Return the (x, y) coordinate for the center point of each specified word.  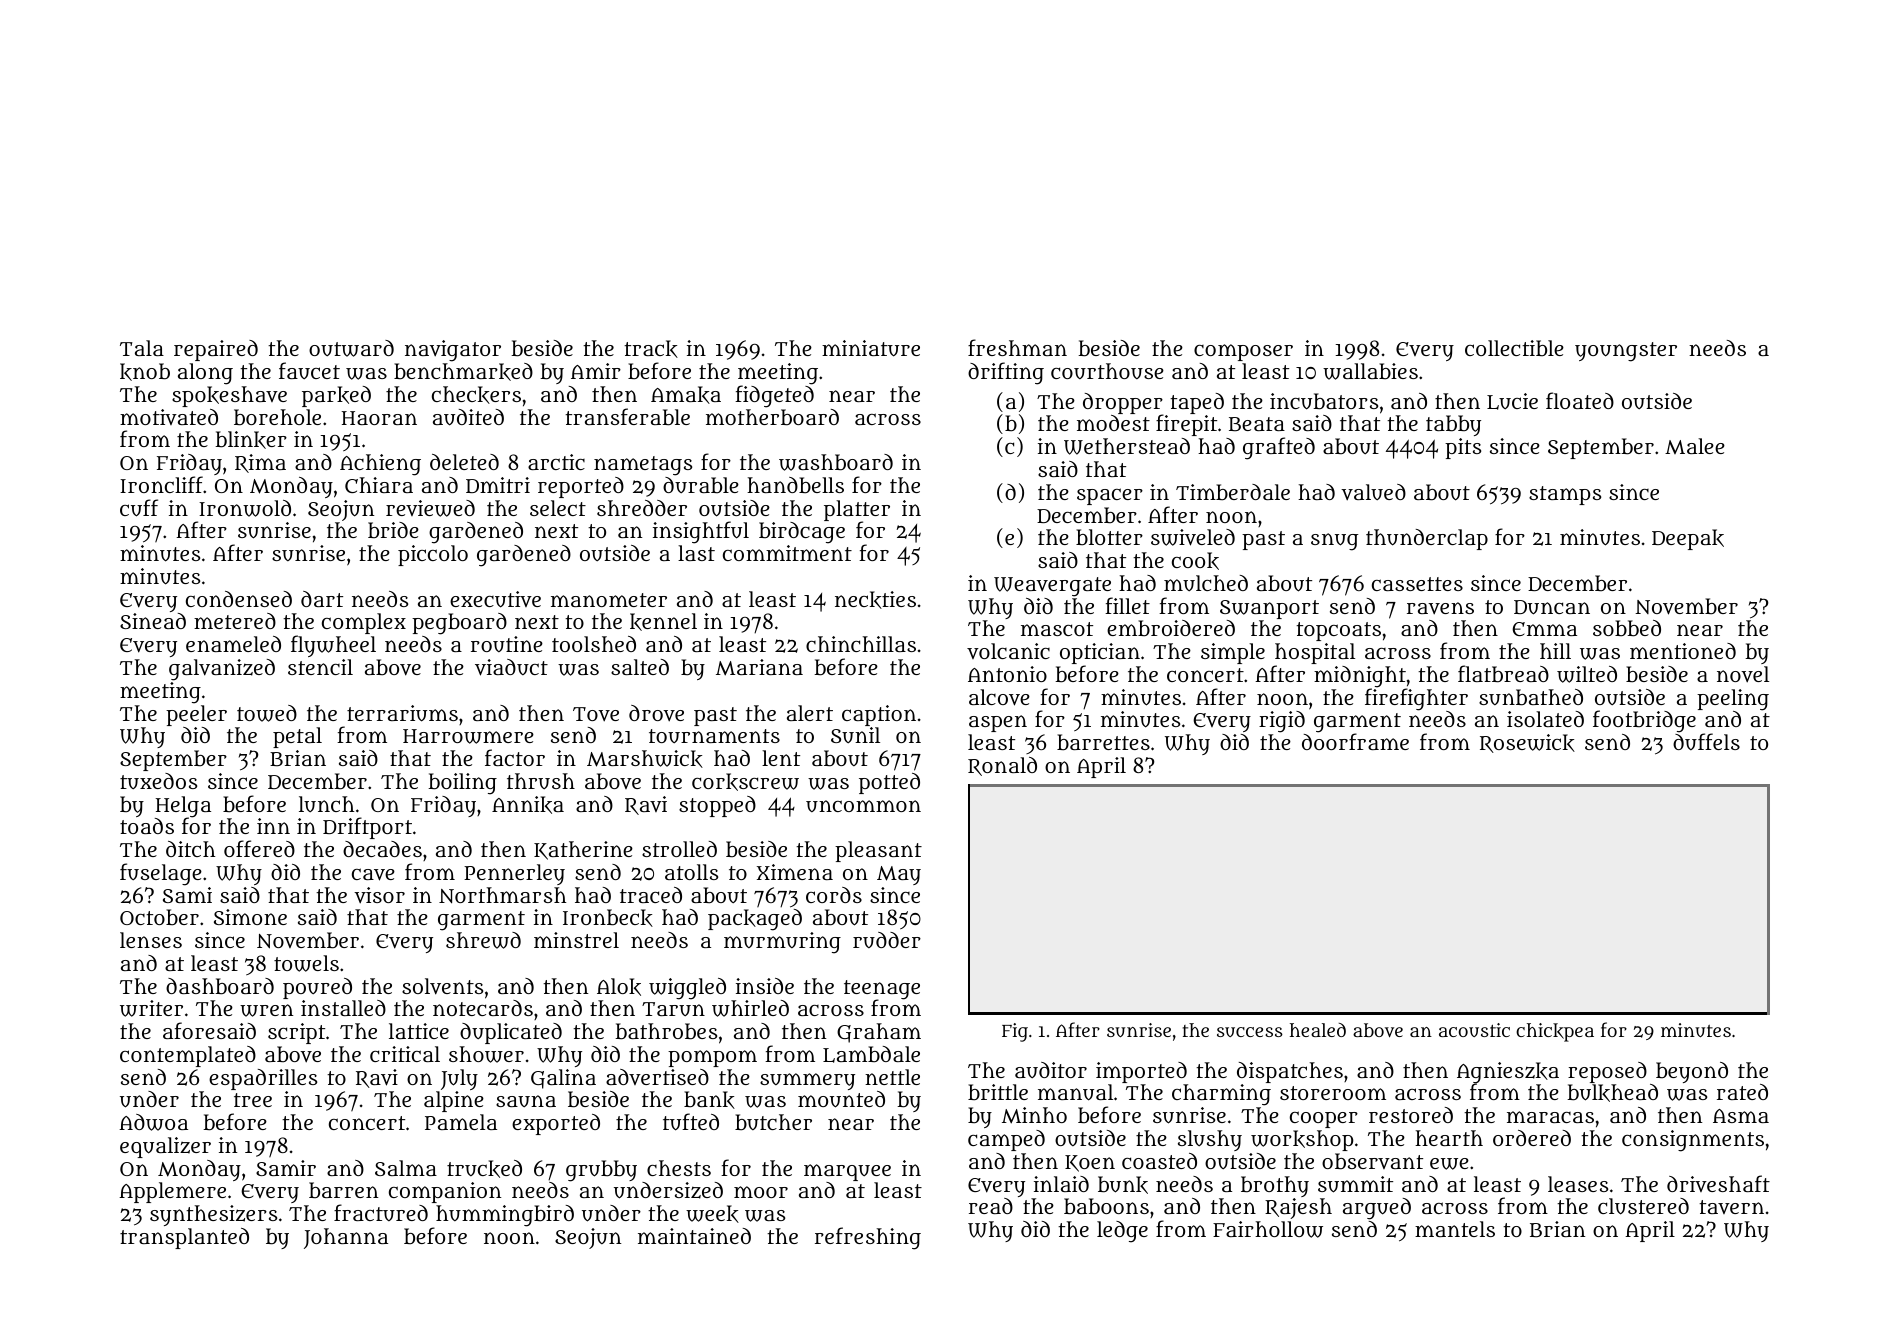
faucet (309, 370)
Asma (1741, 1116)
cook (1195, 561)
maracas (1550, 1117)
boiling (462, 784)
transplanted (184, 1238)
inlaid (1061, 1184)
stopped (717, 806)
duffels (1706, 742)
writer (151, 1008)
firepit (1186, 425)
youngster (1626, 352)
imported (1141, 1072)
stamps (1565, 495)
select (558, 508)
